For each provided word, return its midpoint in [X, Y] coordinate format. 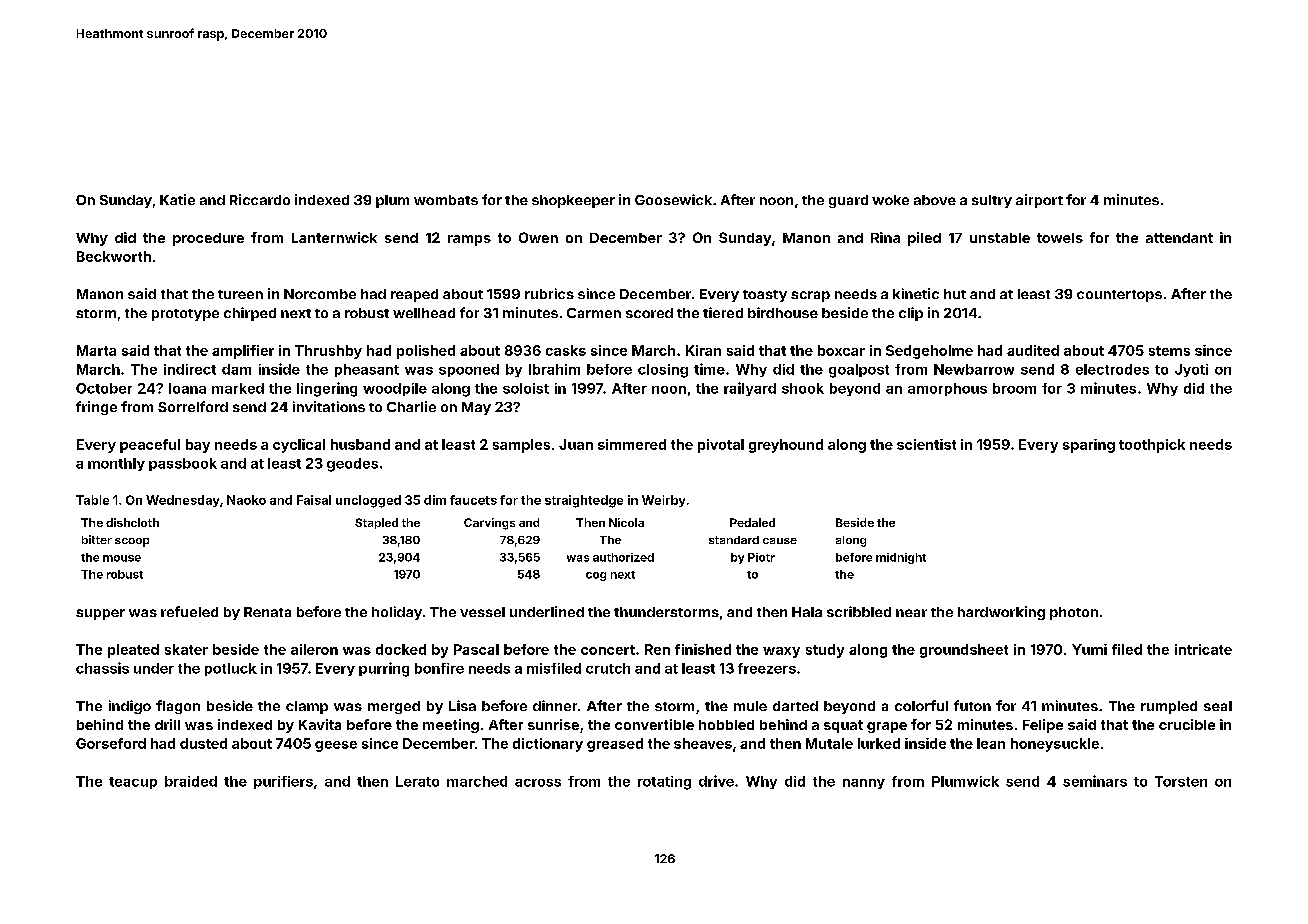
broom [1014, 388]
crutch [608, 668]
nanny [864, 784]
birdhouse [783, 312]
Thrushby [328, 352]
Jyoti [1191, 370]
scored [649, 313]
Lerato [417, 781]
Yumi [1089, 649]
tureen [240, 294]
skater [186, 649]
